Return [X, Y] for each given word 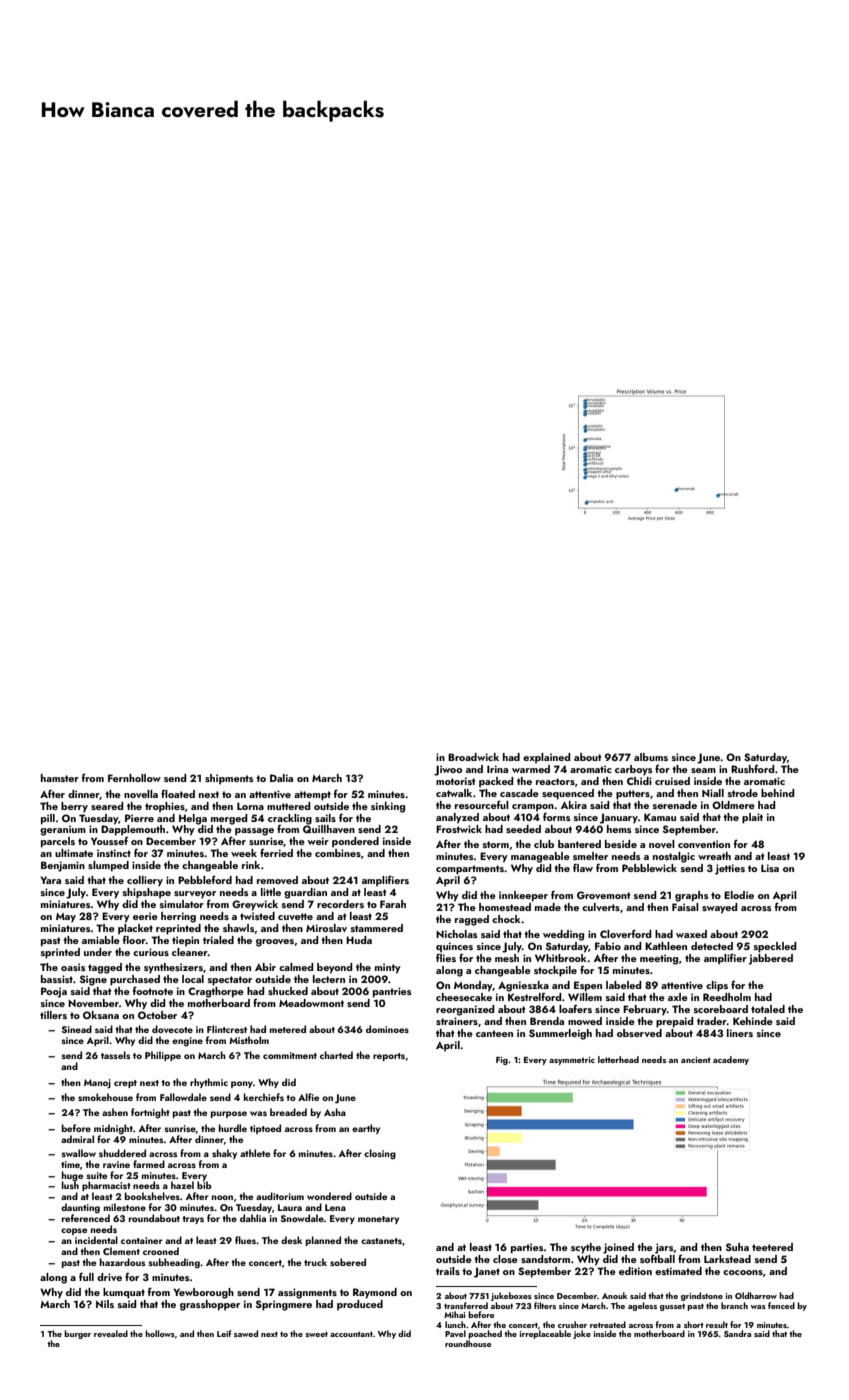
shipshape [147, 893]
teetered [772, 1247]
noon [222, 1197]
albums [651, 757]
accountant [351, 1334]
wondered [329, 1196]
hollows [160, 1333]
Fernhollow [134, 778]
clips [717, 986]
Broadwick [473, 757]
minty [388, 968]
